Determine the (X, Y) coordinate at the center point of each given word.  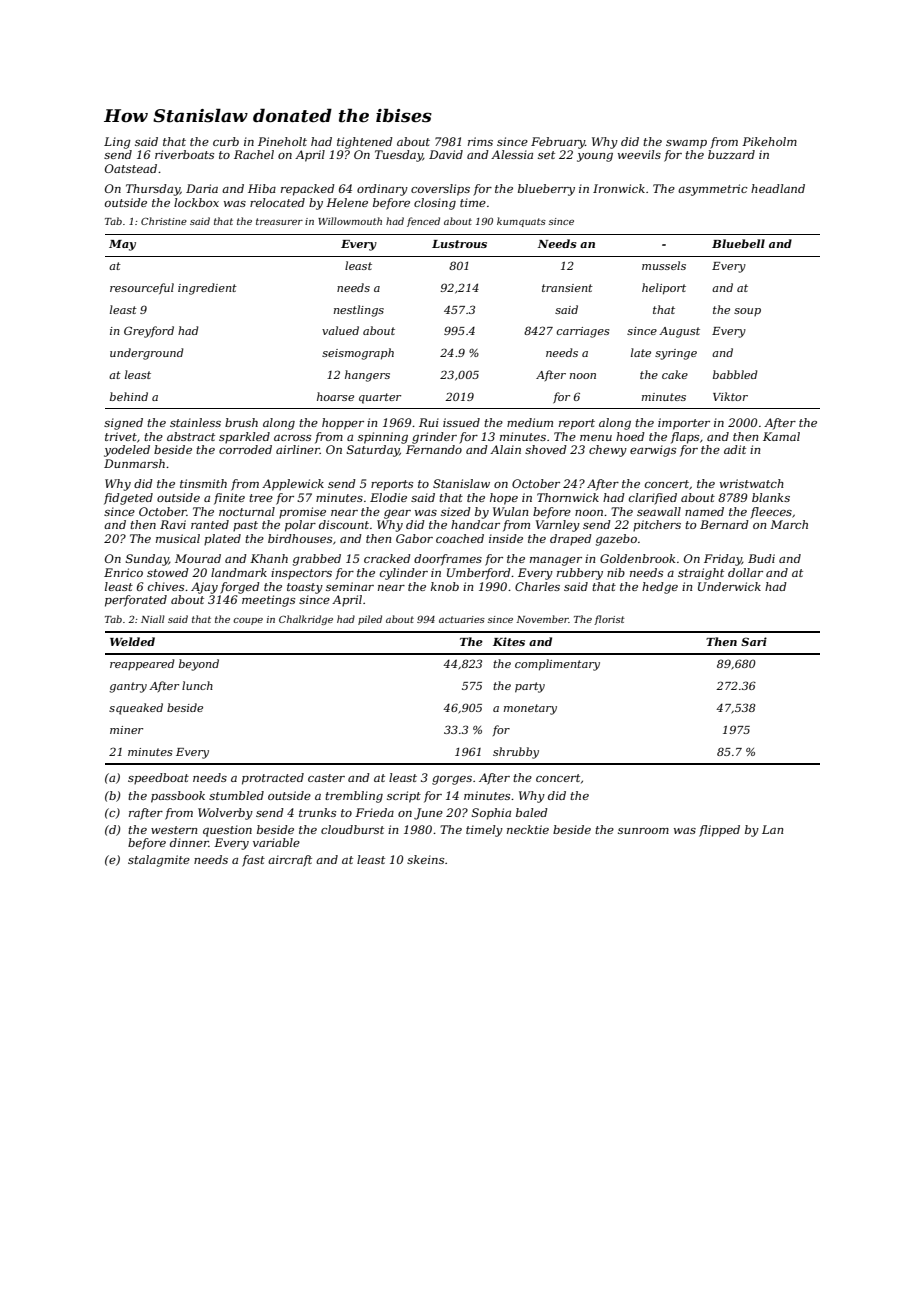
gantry (128, 687)
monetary (530, 709)
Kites (509, 641)
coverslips (440, 190)
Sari (754, 641)
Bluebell (738, 243)
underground (147, 354)
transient (567, 288)
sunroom (643, 831)
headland (778, 188)
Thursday (153, 190)
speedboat (158, 779)
